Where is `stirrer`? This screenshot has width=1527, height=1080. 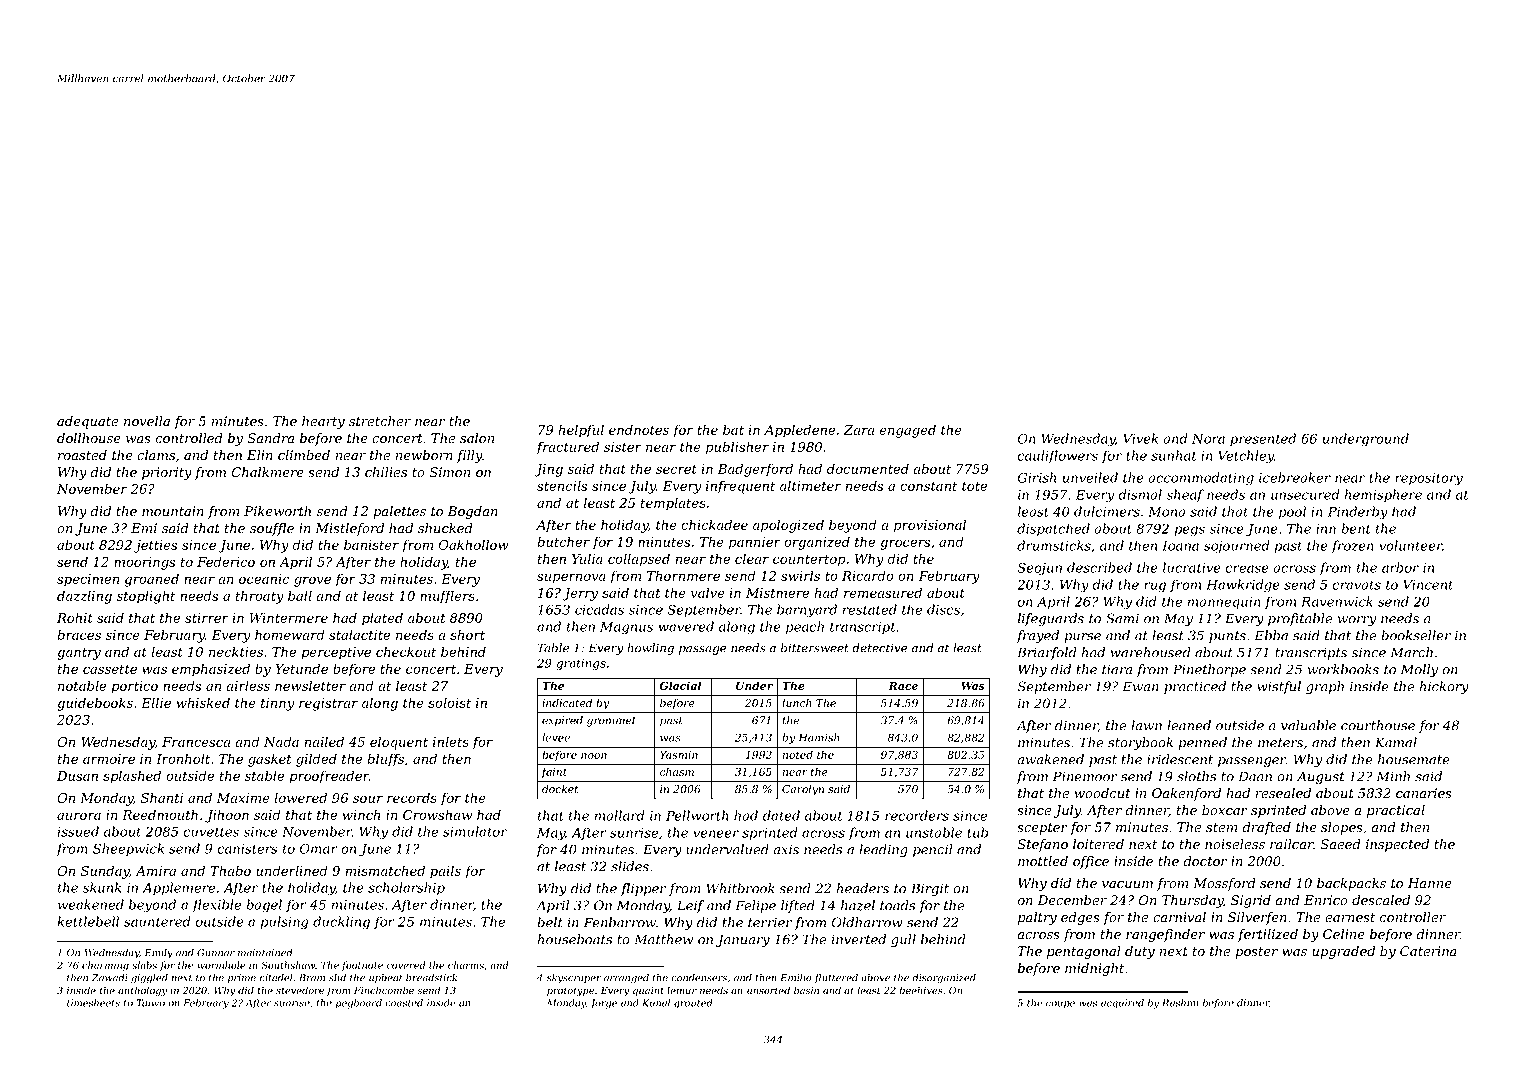
stirrer is located at coordinates (207, 618).
